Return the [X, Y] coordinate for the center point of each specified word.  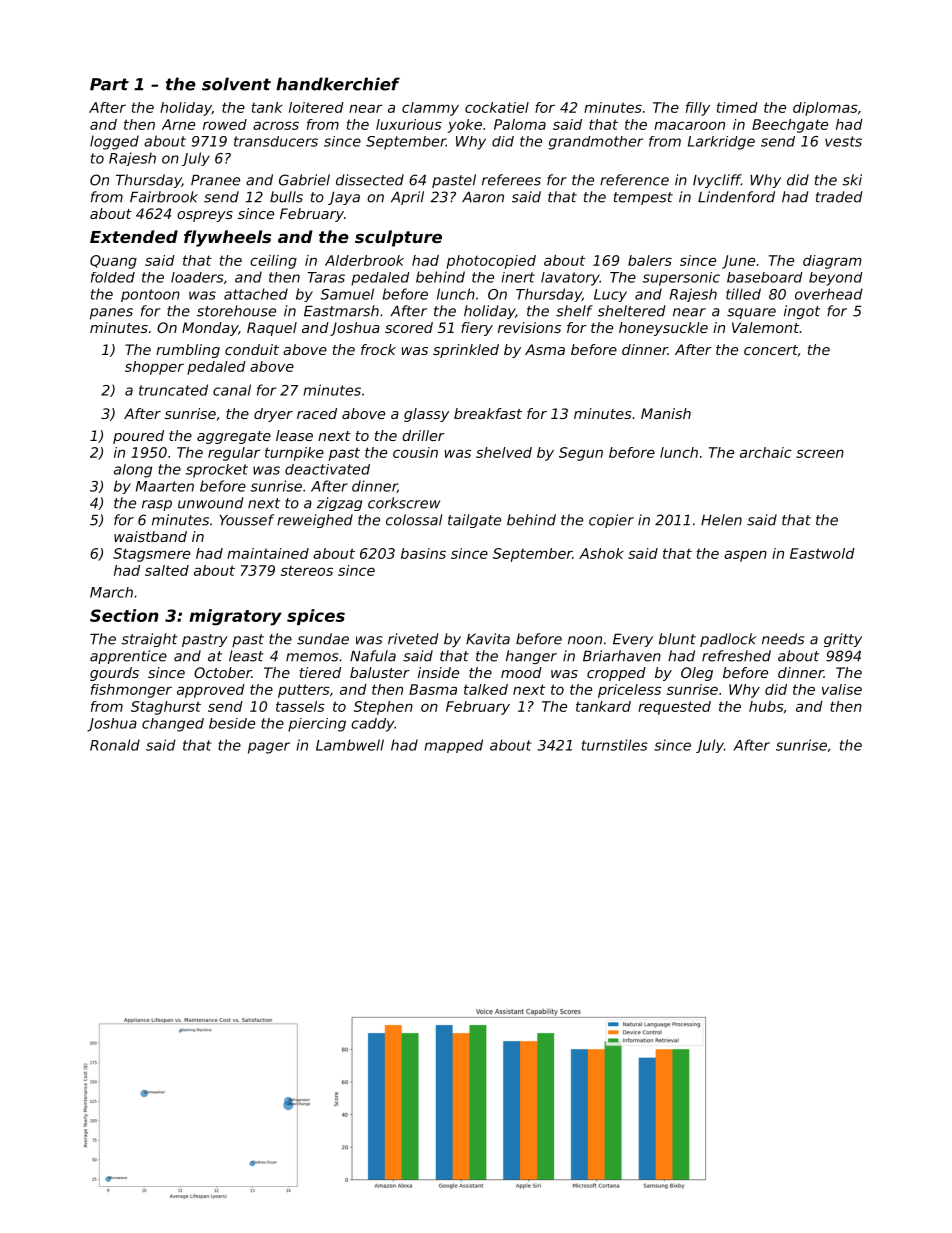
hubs [766, 706]
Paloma [520, 124]
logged [114, 142]
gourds [114, 674]
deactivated [327, 469]
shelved [504, 452]
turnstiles [615, 745]
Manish [666, 413]
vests [843, 141]
